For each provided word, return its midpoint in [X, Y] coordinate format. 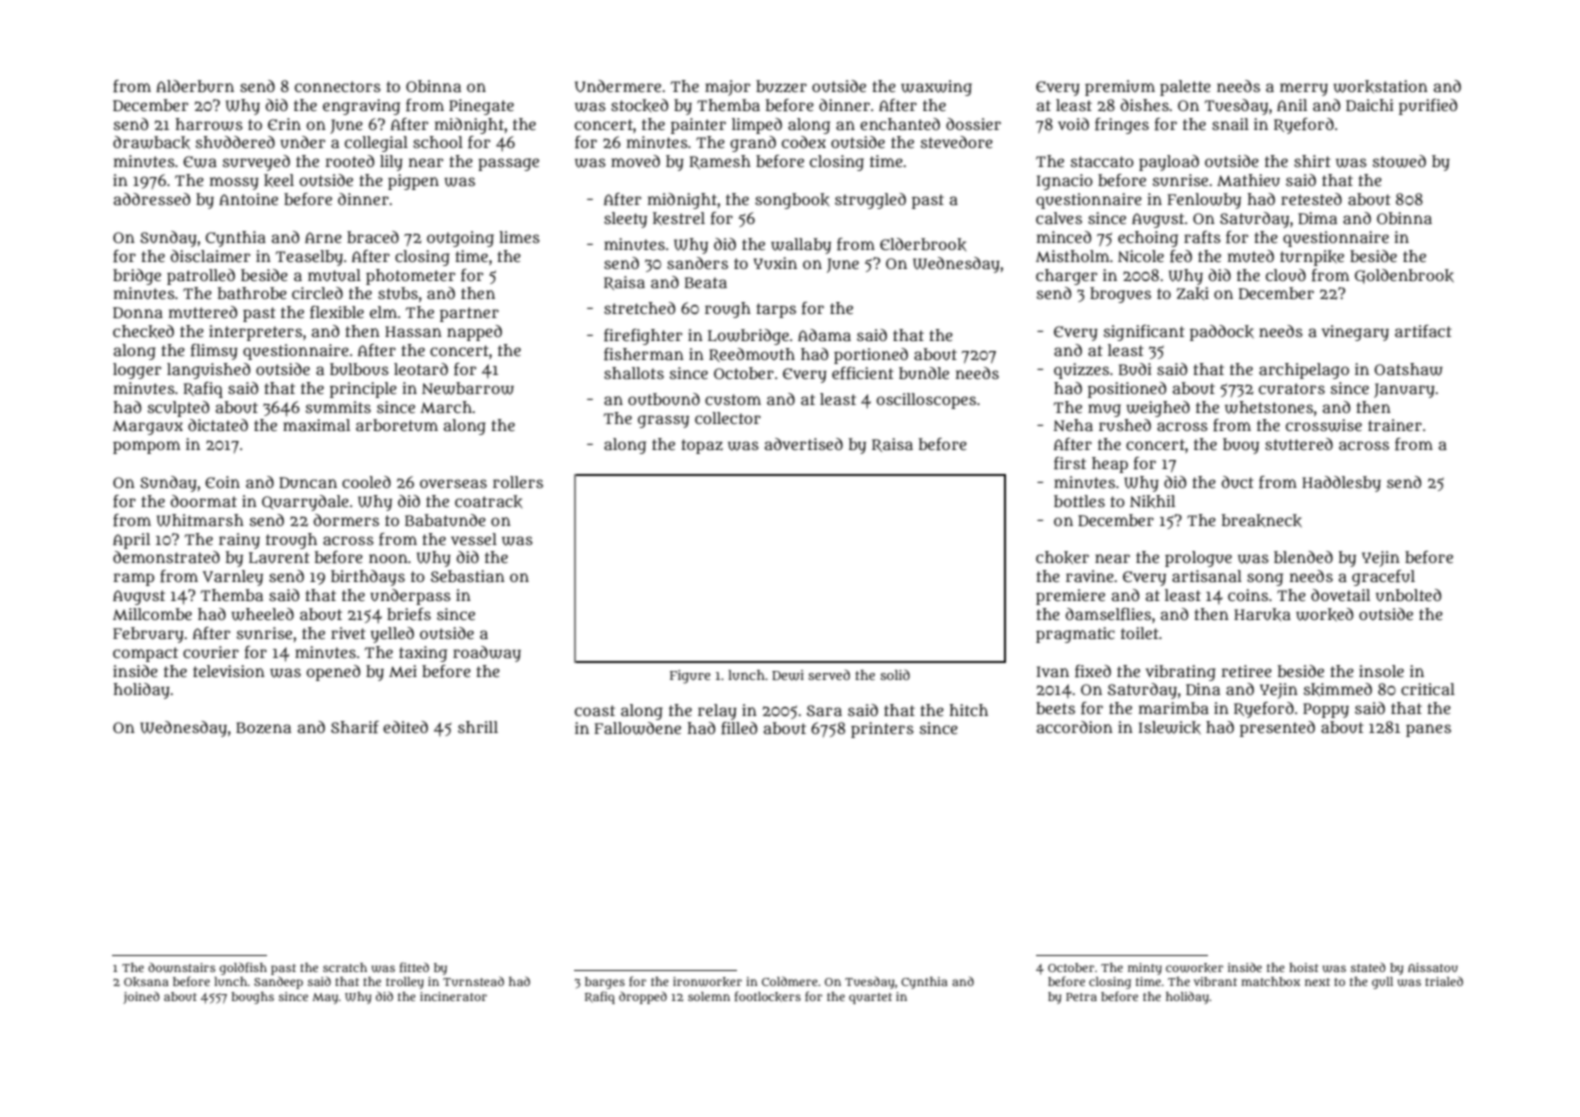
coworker [1194, 968]
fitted [414, 967]
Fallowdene [637, 728]
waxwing [936, 88]
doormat [204, 501]
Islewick [1170, 727]
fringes [1122, 126]
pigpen [413, 182]
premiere [1070, 597]
